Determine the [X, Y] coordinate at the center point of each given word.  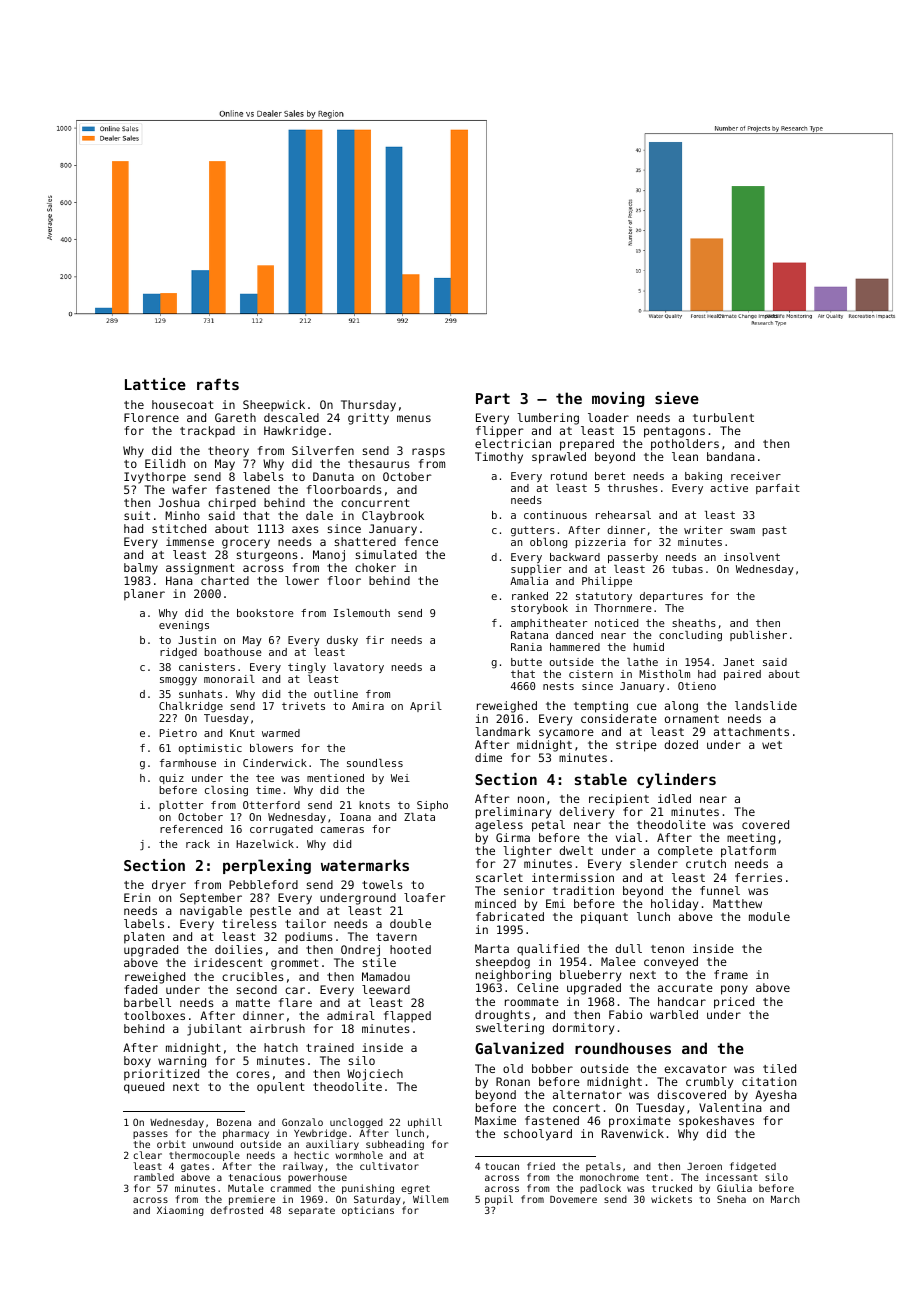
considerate [619, 718]
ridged [178, 653]
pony [734, 990]
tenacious [255, 1177]
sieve [677, 398]
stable [601, 779]
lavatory [359, 668]
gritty [368, 419]
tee [265, 778]
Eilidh [165, 463]
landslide [766, 705]
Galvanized [519, 1048]
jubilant [214, 1030]
